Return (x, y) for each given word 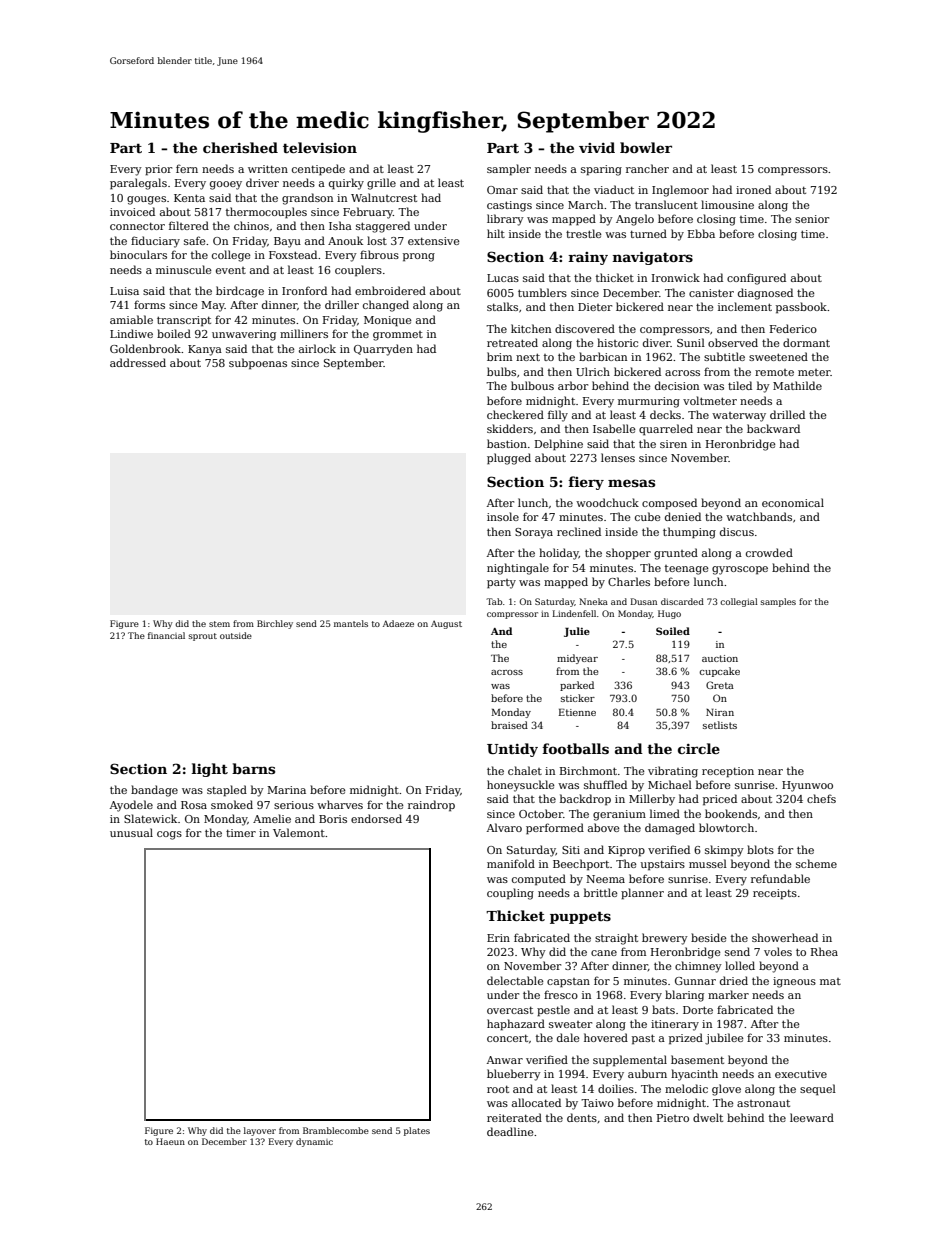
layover (260, 1131)
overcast (510, 1010)
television (320, 147)
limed (665, 813)
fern (187, 168)
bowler (646, 147)
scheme (816, 863)
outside (236, 635)
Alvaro (504, 827)
